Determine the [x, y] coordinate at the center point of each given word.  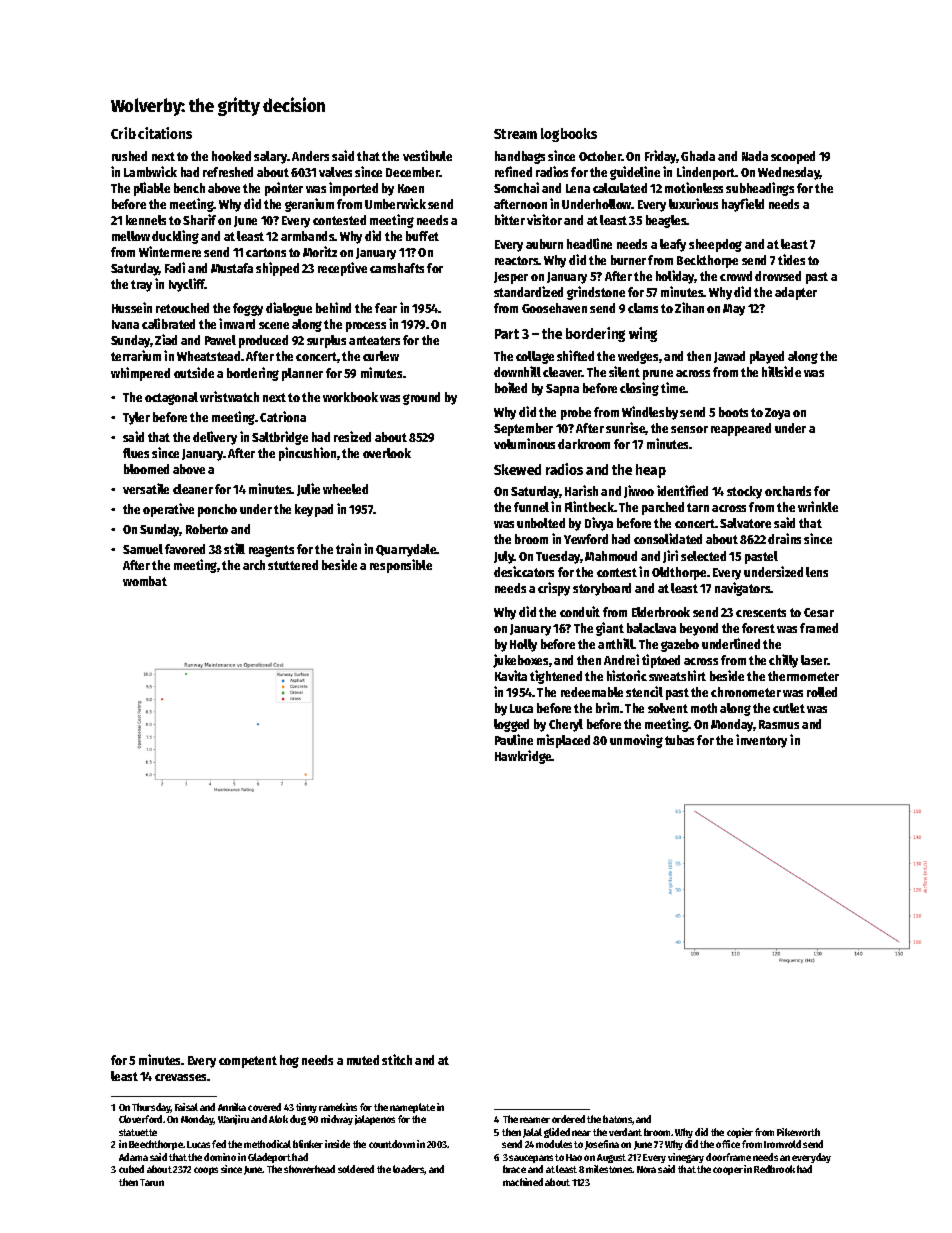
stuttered [293, 565]
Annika [232, 1107]
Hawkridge [523, 757]
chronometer [746, 692]
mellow [131, 236]
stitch [397, 1059]
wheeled [345, 489]
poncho [217, 510]
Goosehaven [554, 308]
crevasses [180, 1077]
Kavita [511, 675]
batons [618, 1120]
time [673, 387]
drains [784, 538]
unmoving [636, 741]
